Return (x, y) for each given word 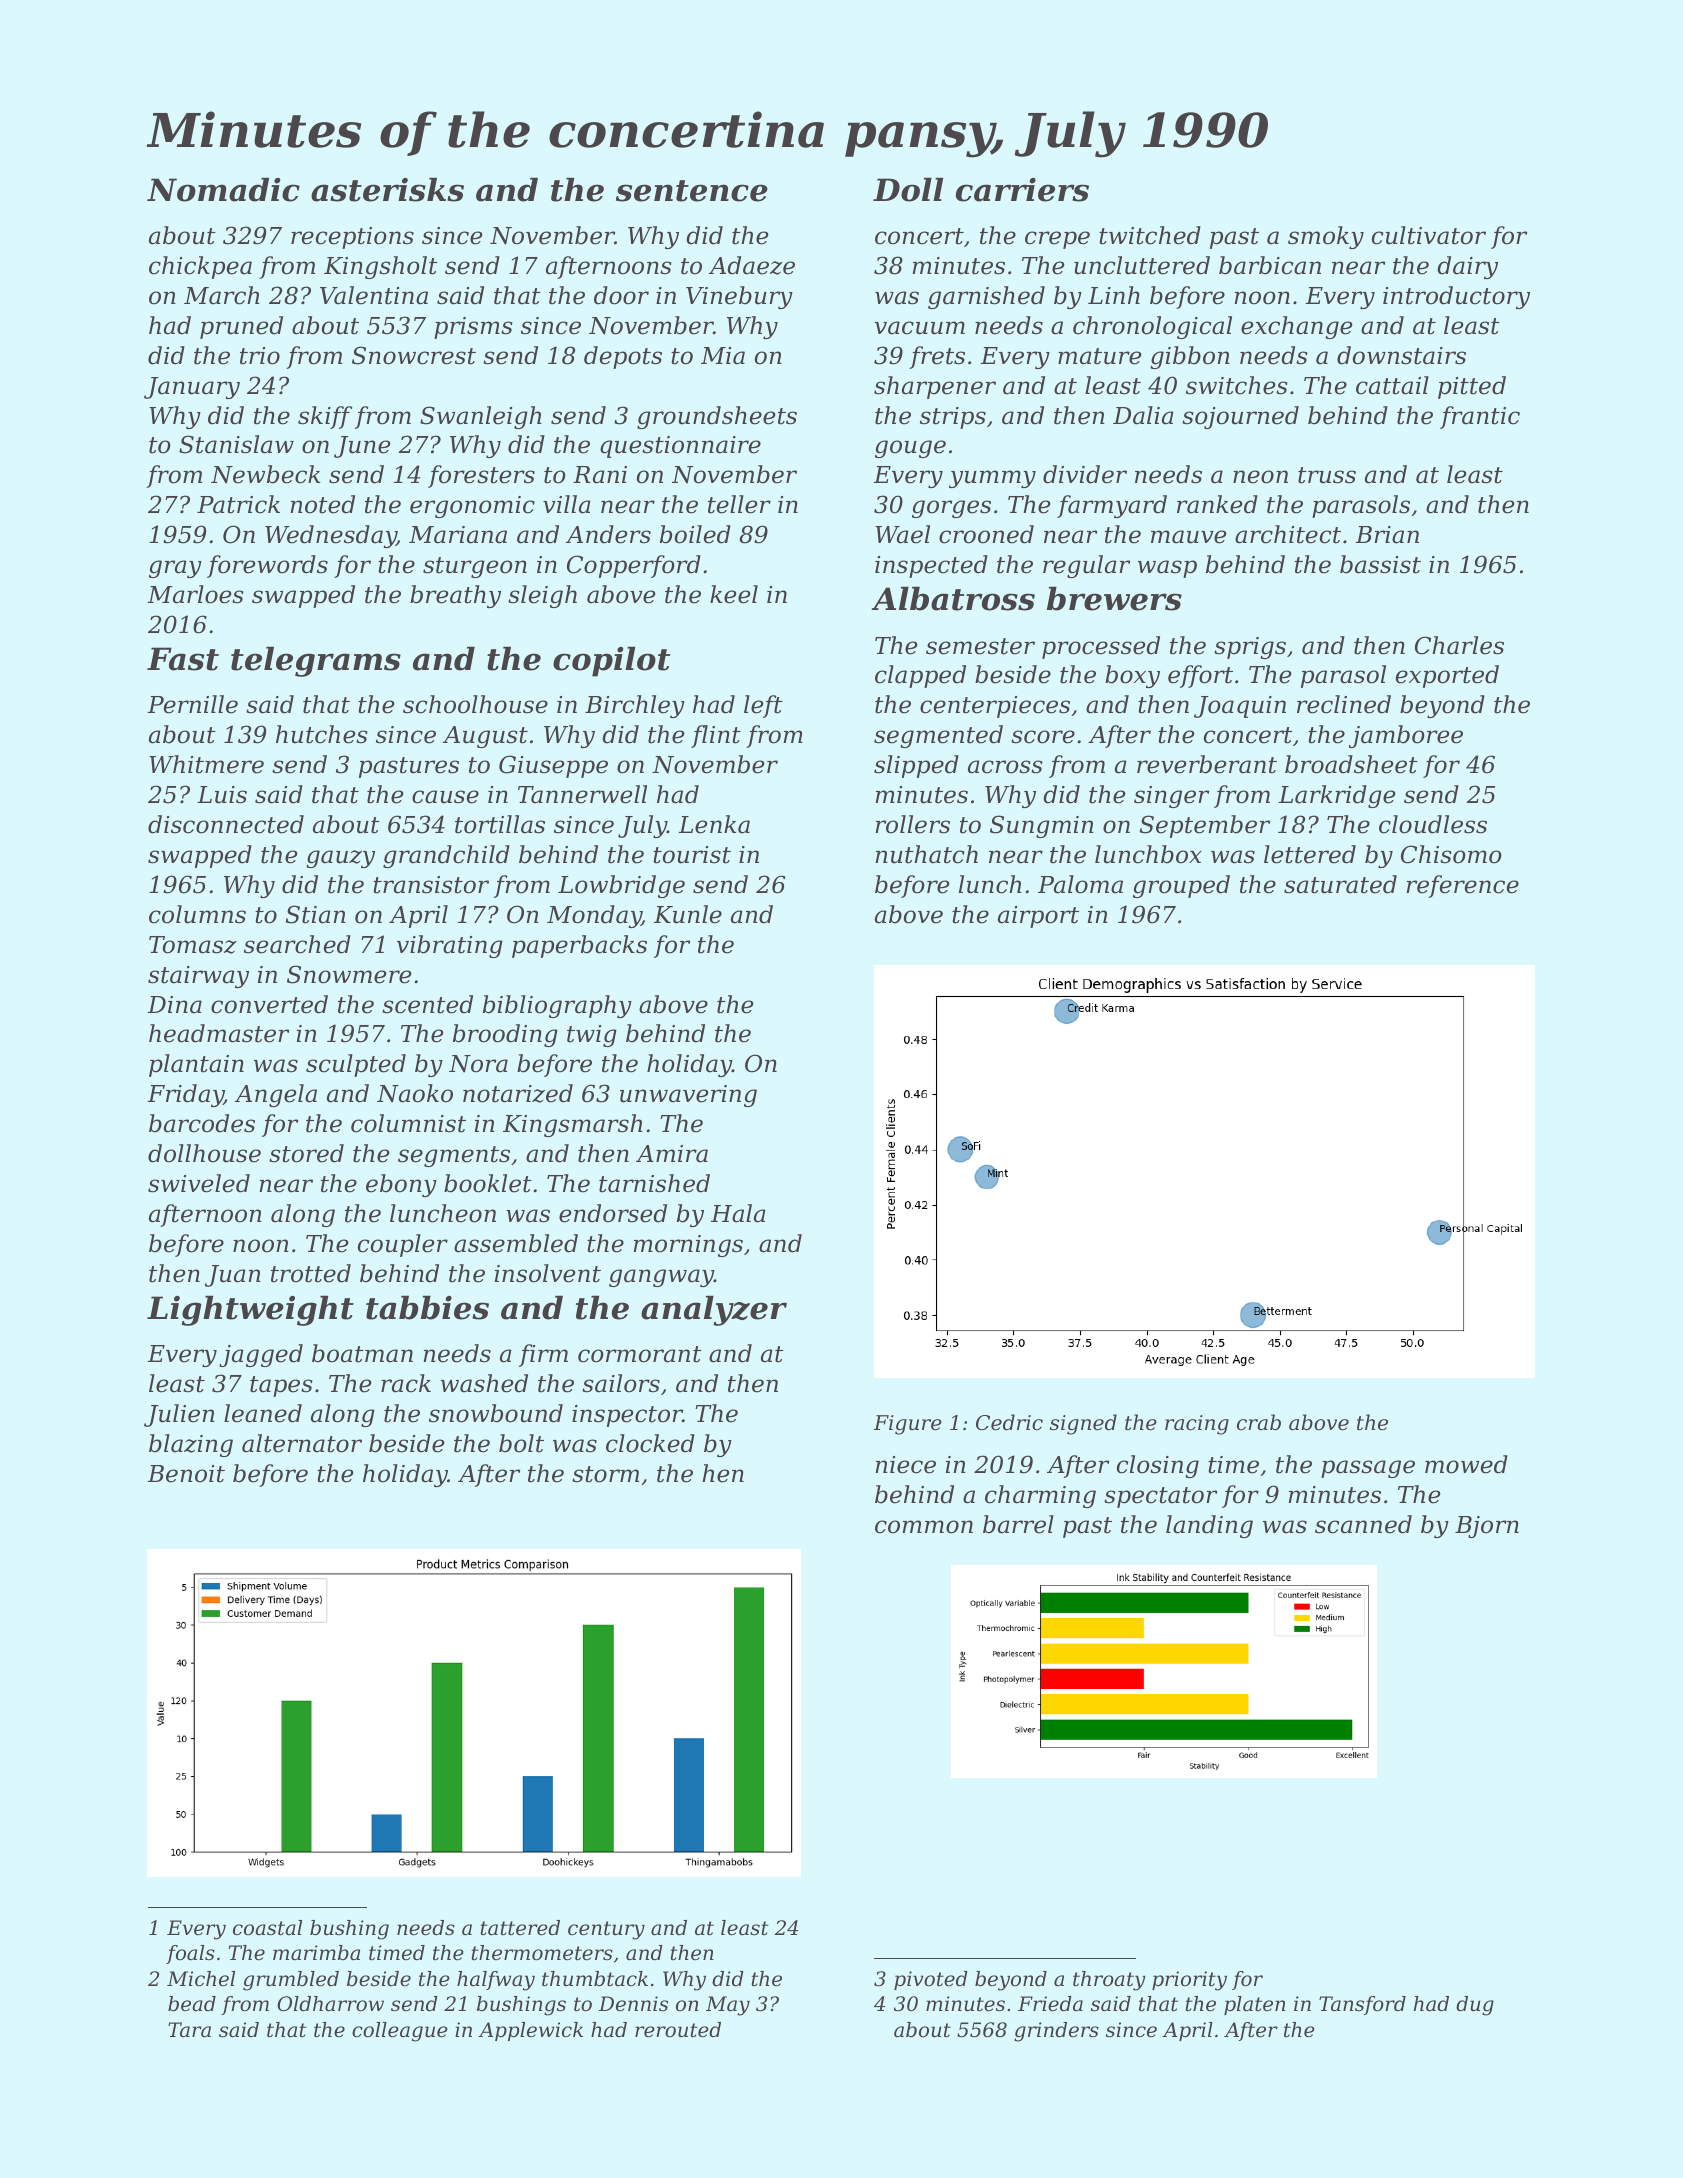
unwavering (688, 1096)
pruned (241, 327)
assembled (516, 1243)
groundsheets (717, 417)
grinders (1056, 2032)
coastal (267, 1928)
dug (1475, 2006)
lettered (1310, 854)
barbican (1270, 265)
